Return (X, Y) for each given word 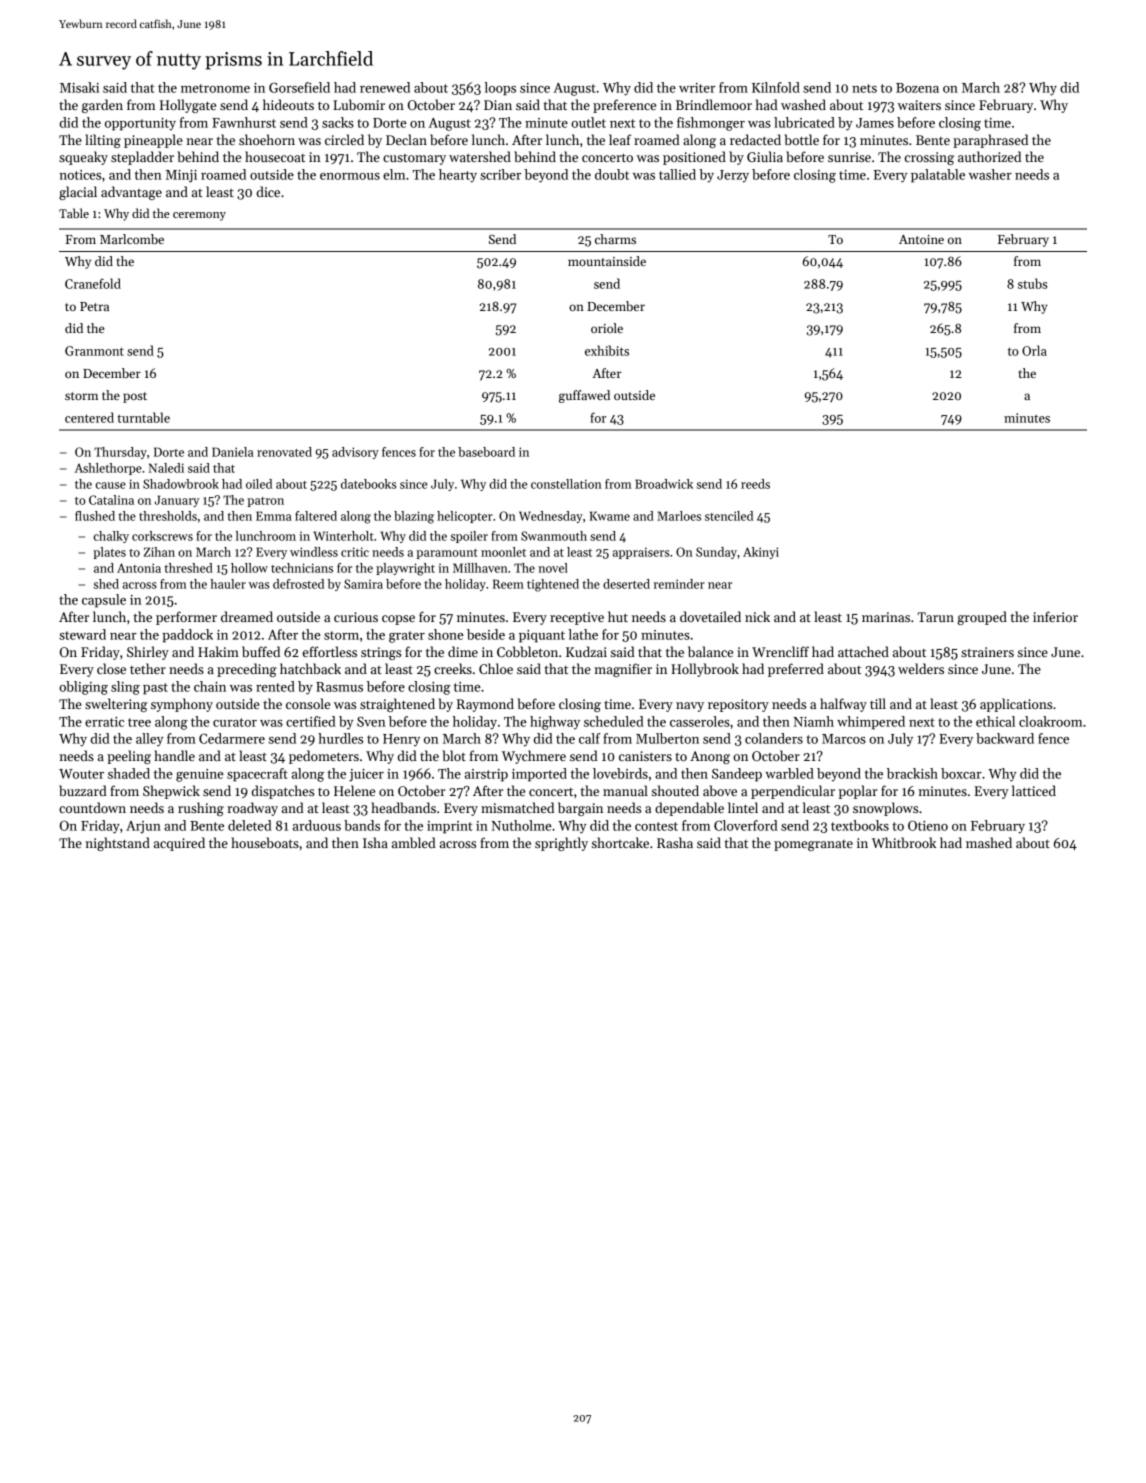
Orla (1034, 350)
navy (690, 707)
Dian (498, 105)
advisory (355, 453)
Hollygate (188, 106)
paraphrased (990, 141)
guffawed (584, 396)
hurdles (340, 738)
